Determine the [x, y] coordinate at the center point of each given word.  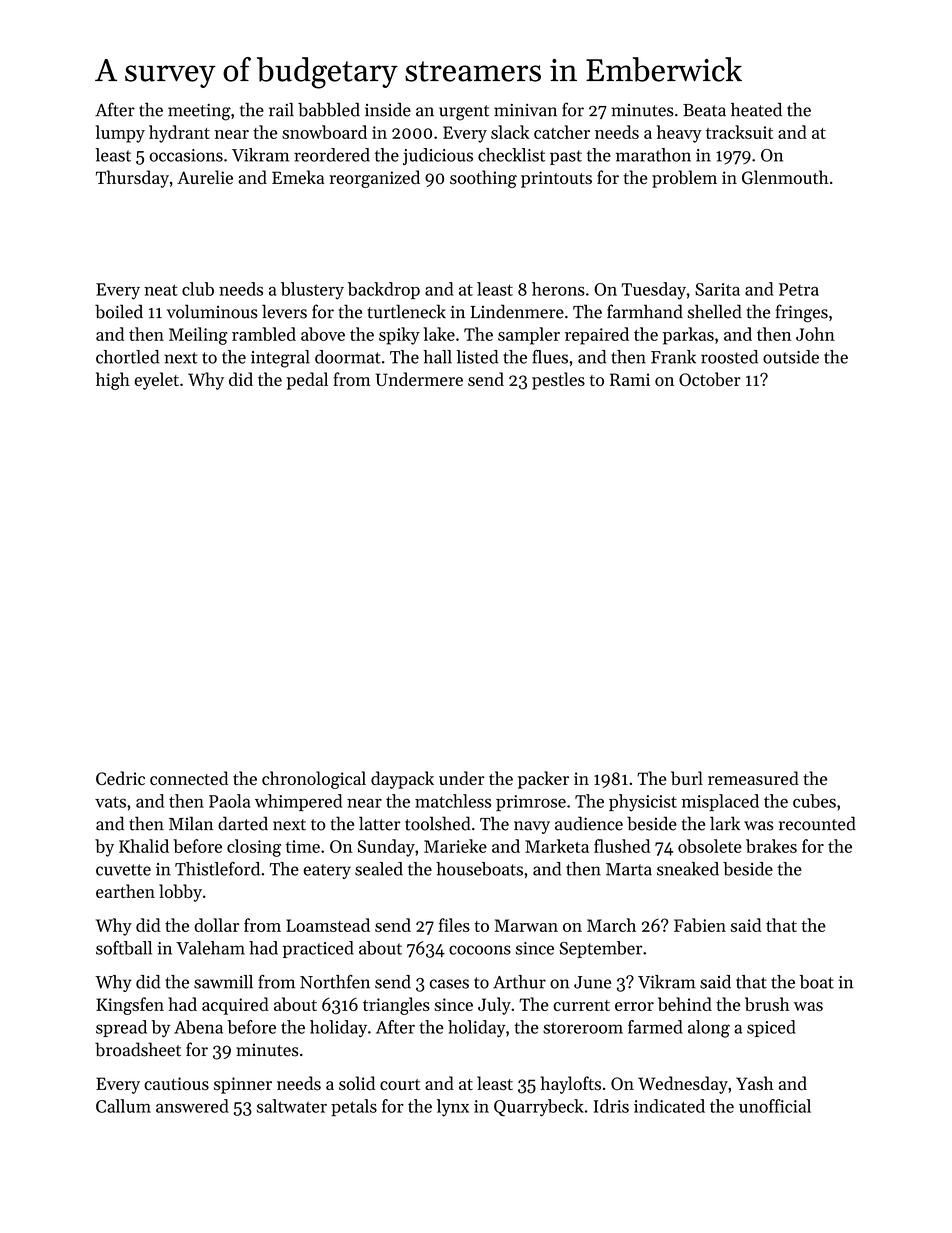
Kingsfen [130, 1006]
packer [543, 780]
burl [687, 778]
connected [189, 778]
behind [685, 1004]
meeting [199, 112]
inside [388, 110]
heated [756, 110]
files [454, 925]
